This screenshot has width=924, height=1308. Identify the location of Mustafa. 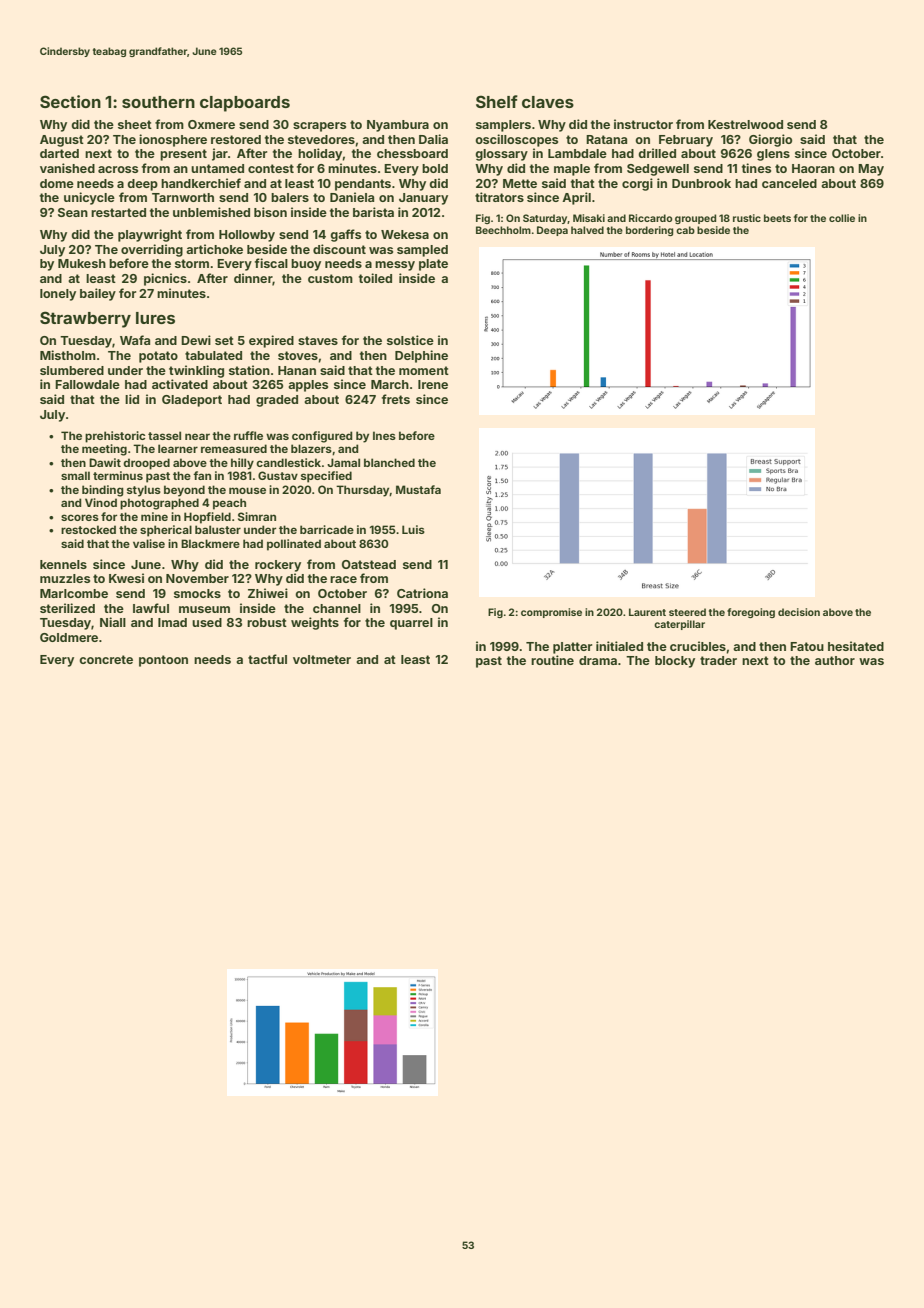
(418, 489).
